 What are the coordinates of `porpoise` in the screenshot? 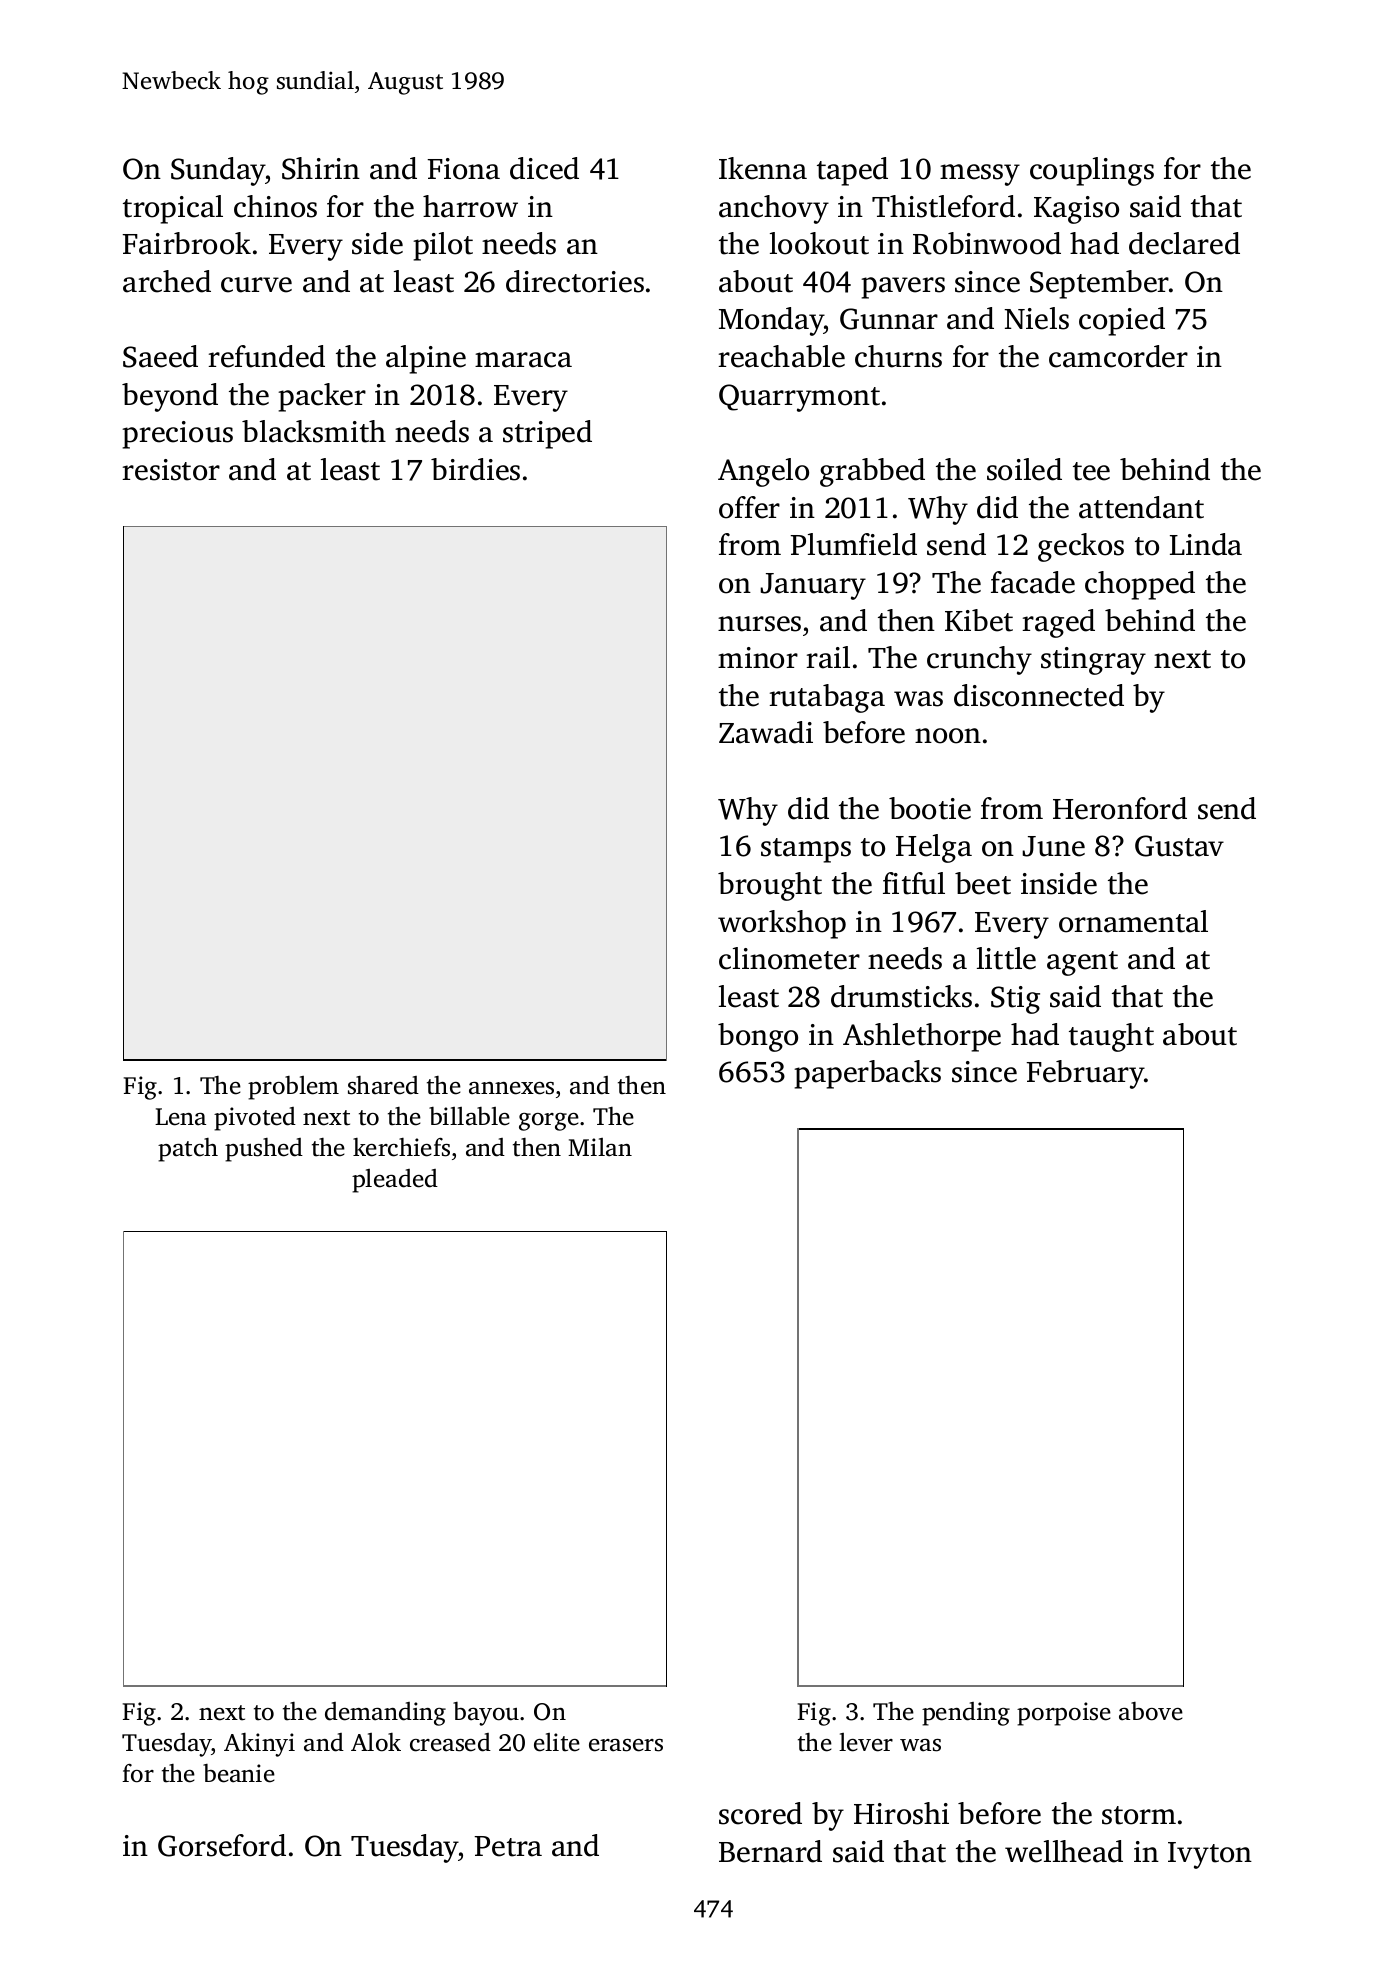 It's located at (1064, 1714).
